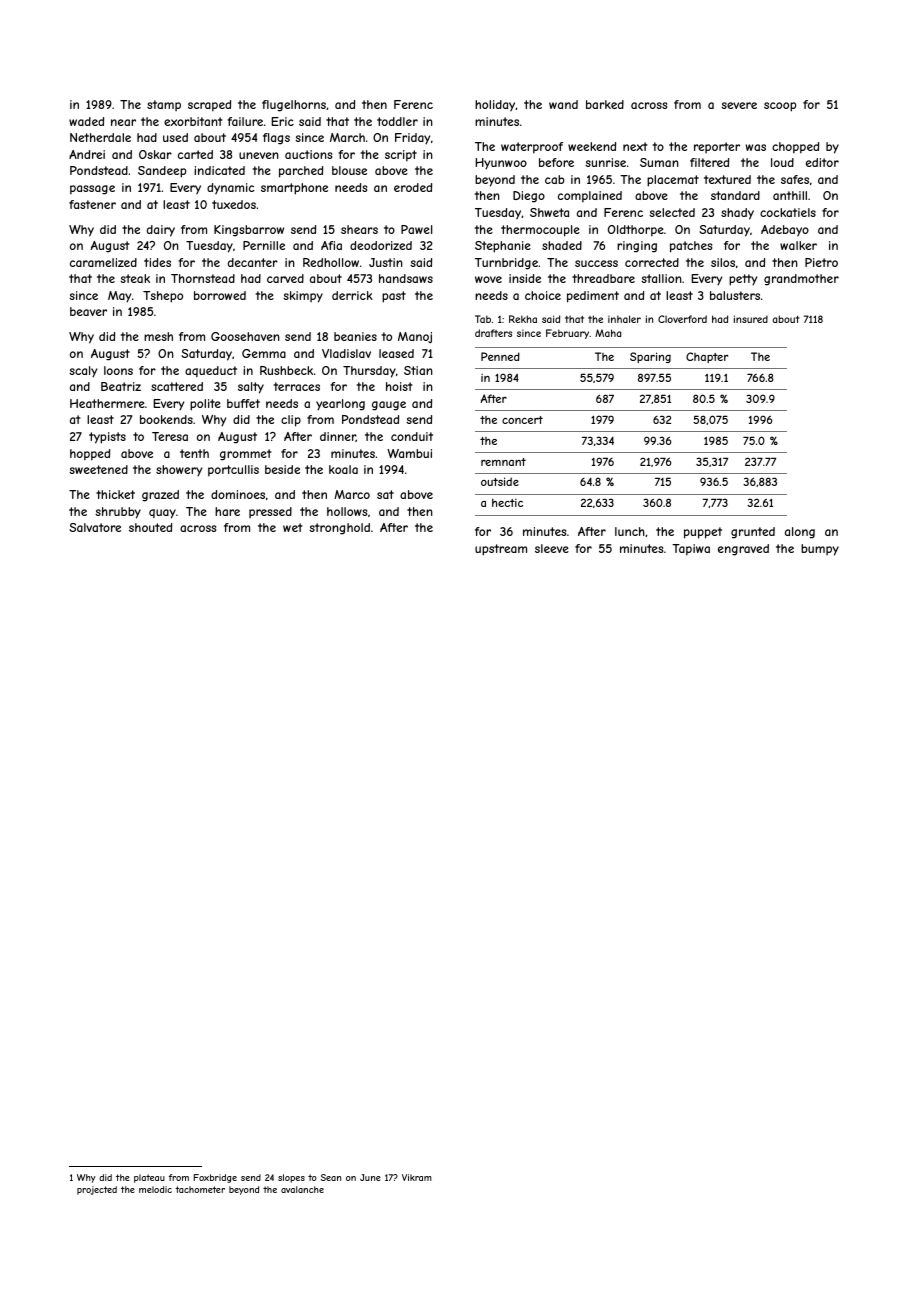 The width and height of the screenshot is (908, 1316). What do you see at coordinates (370, 1177) in the screenshot?
I see `June` at bounding box center [370, 1177].
